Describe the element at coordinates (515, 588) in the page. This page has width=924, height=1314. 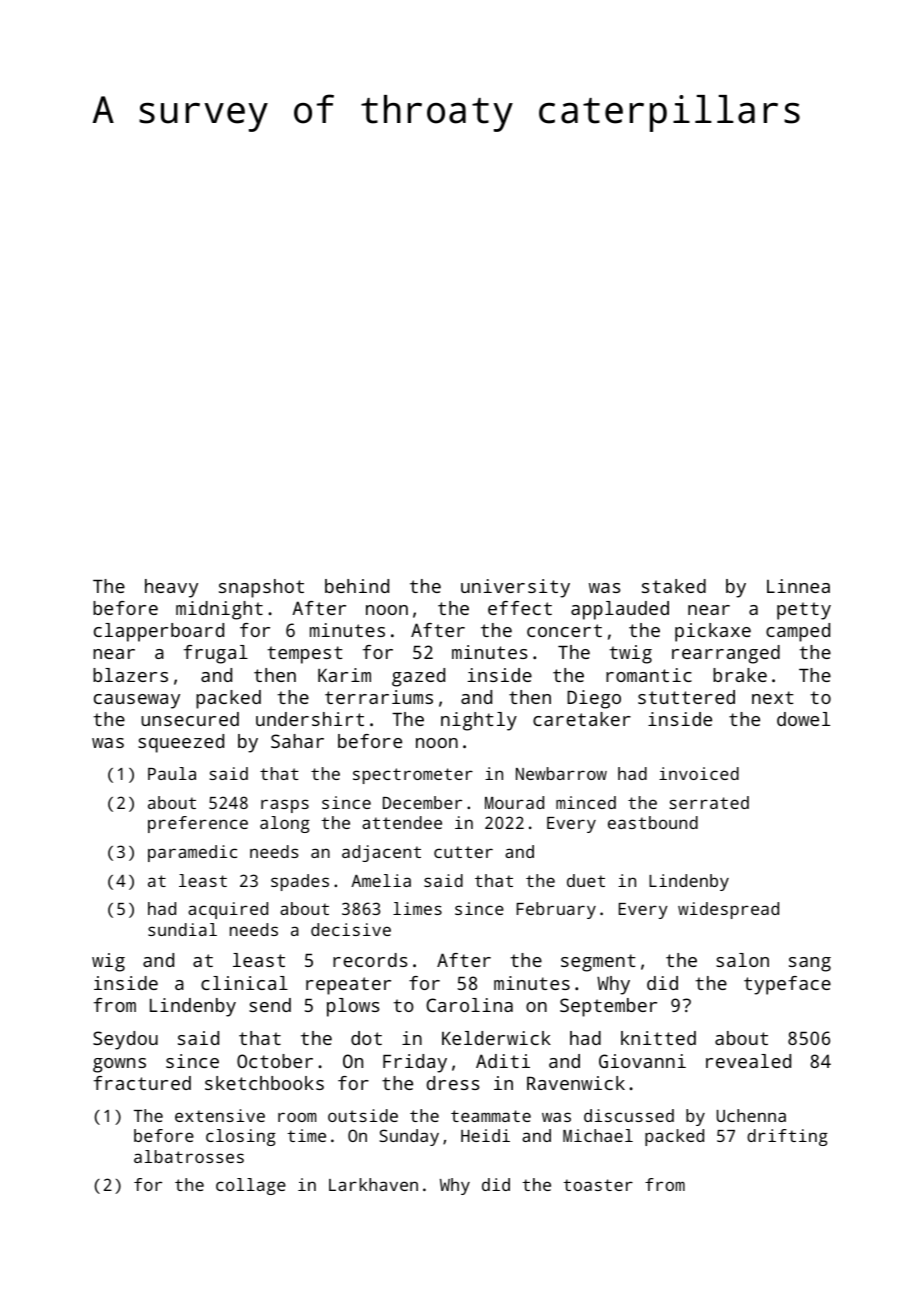
I see `university` at that location.
